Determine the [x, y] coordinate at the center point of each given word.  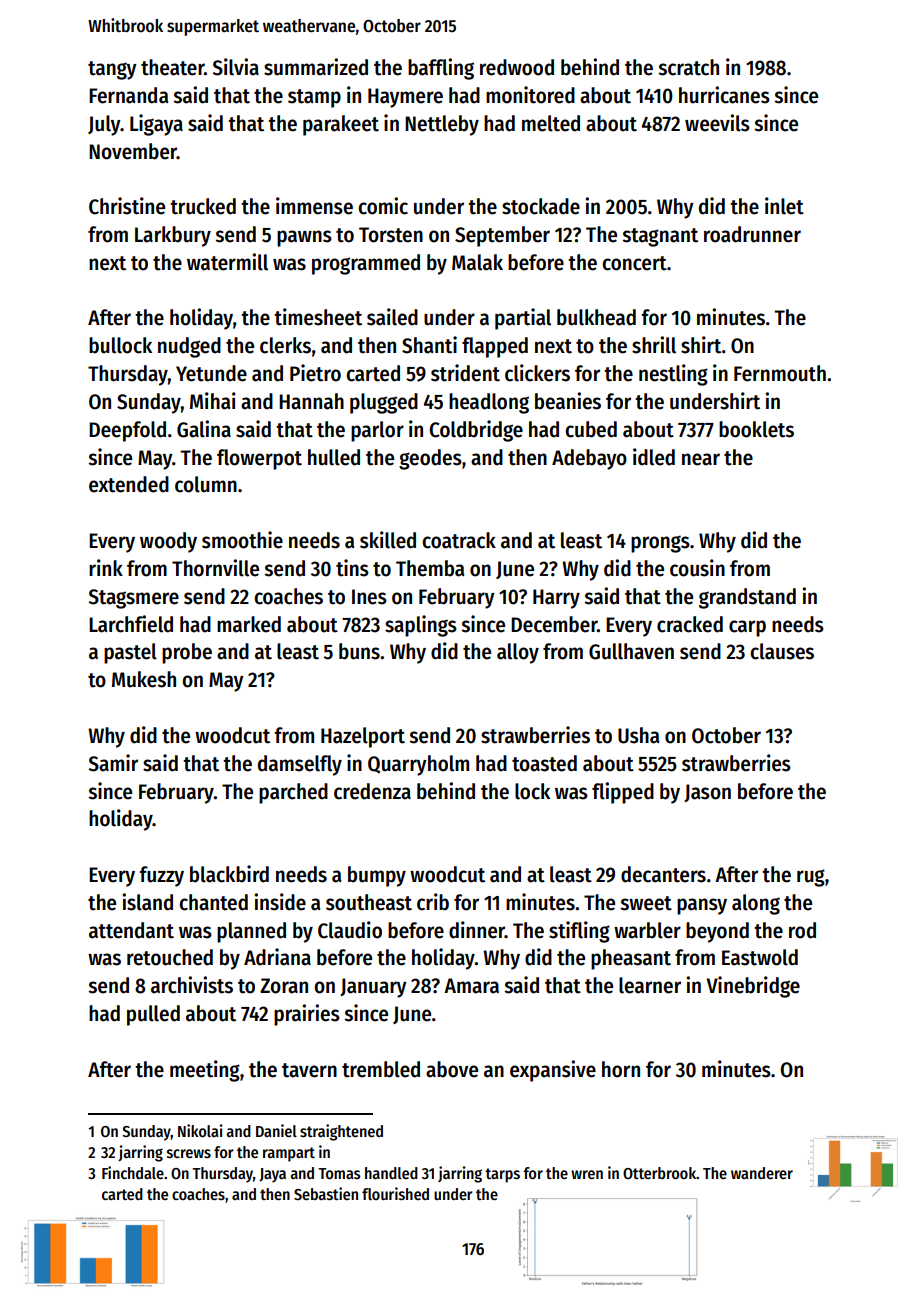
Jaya [272, 1175]
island [148, 902]
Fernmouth [780, 373]
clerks [285, 345]
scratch [688, 67]
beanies [568, 401]
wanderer [762, 1173]
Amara [471, 986]
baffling [441, 69]
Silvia [235, 67]
